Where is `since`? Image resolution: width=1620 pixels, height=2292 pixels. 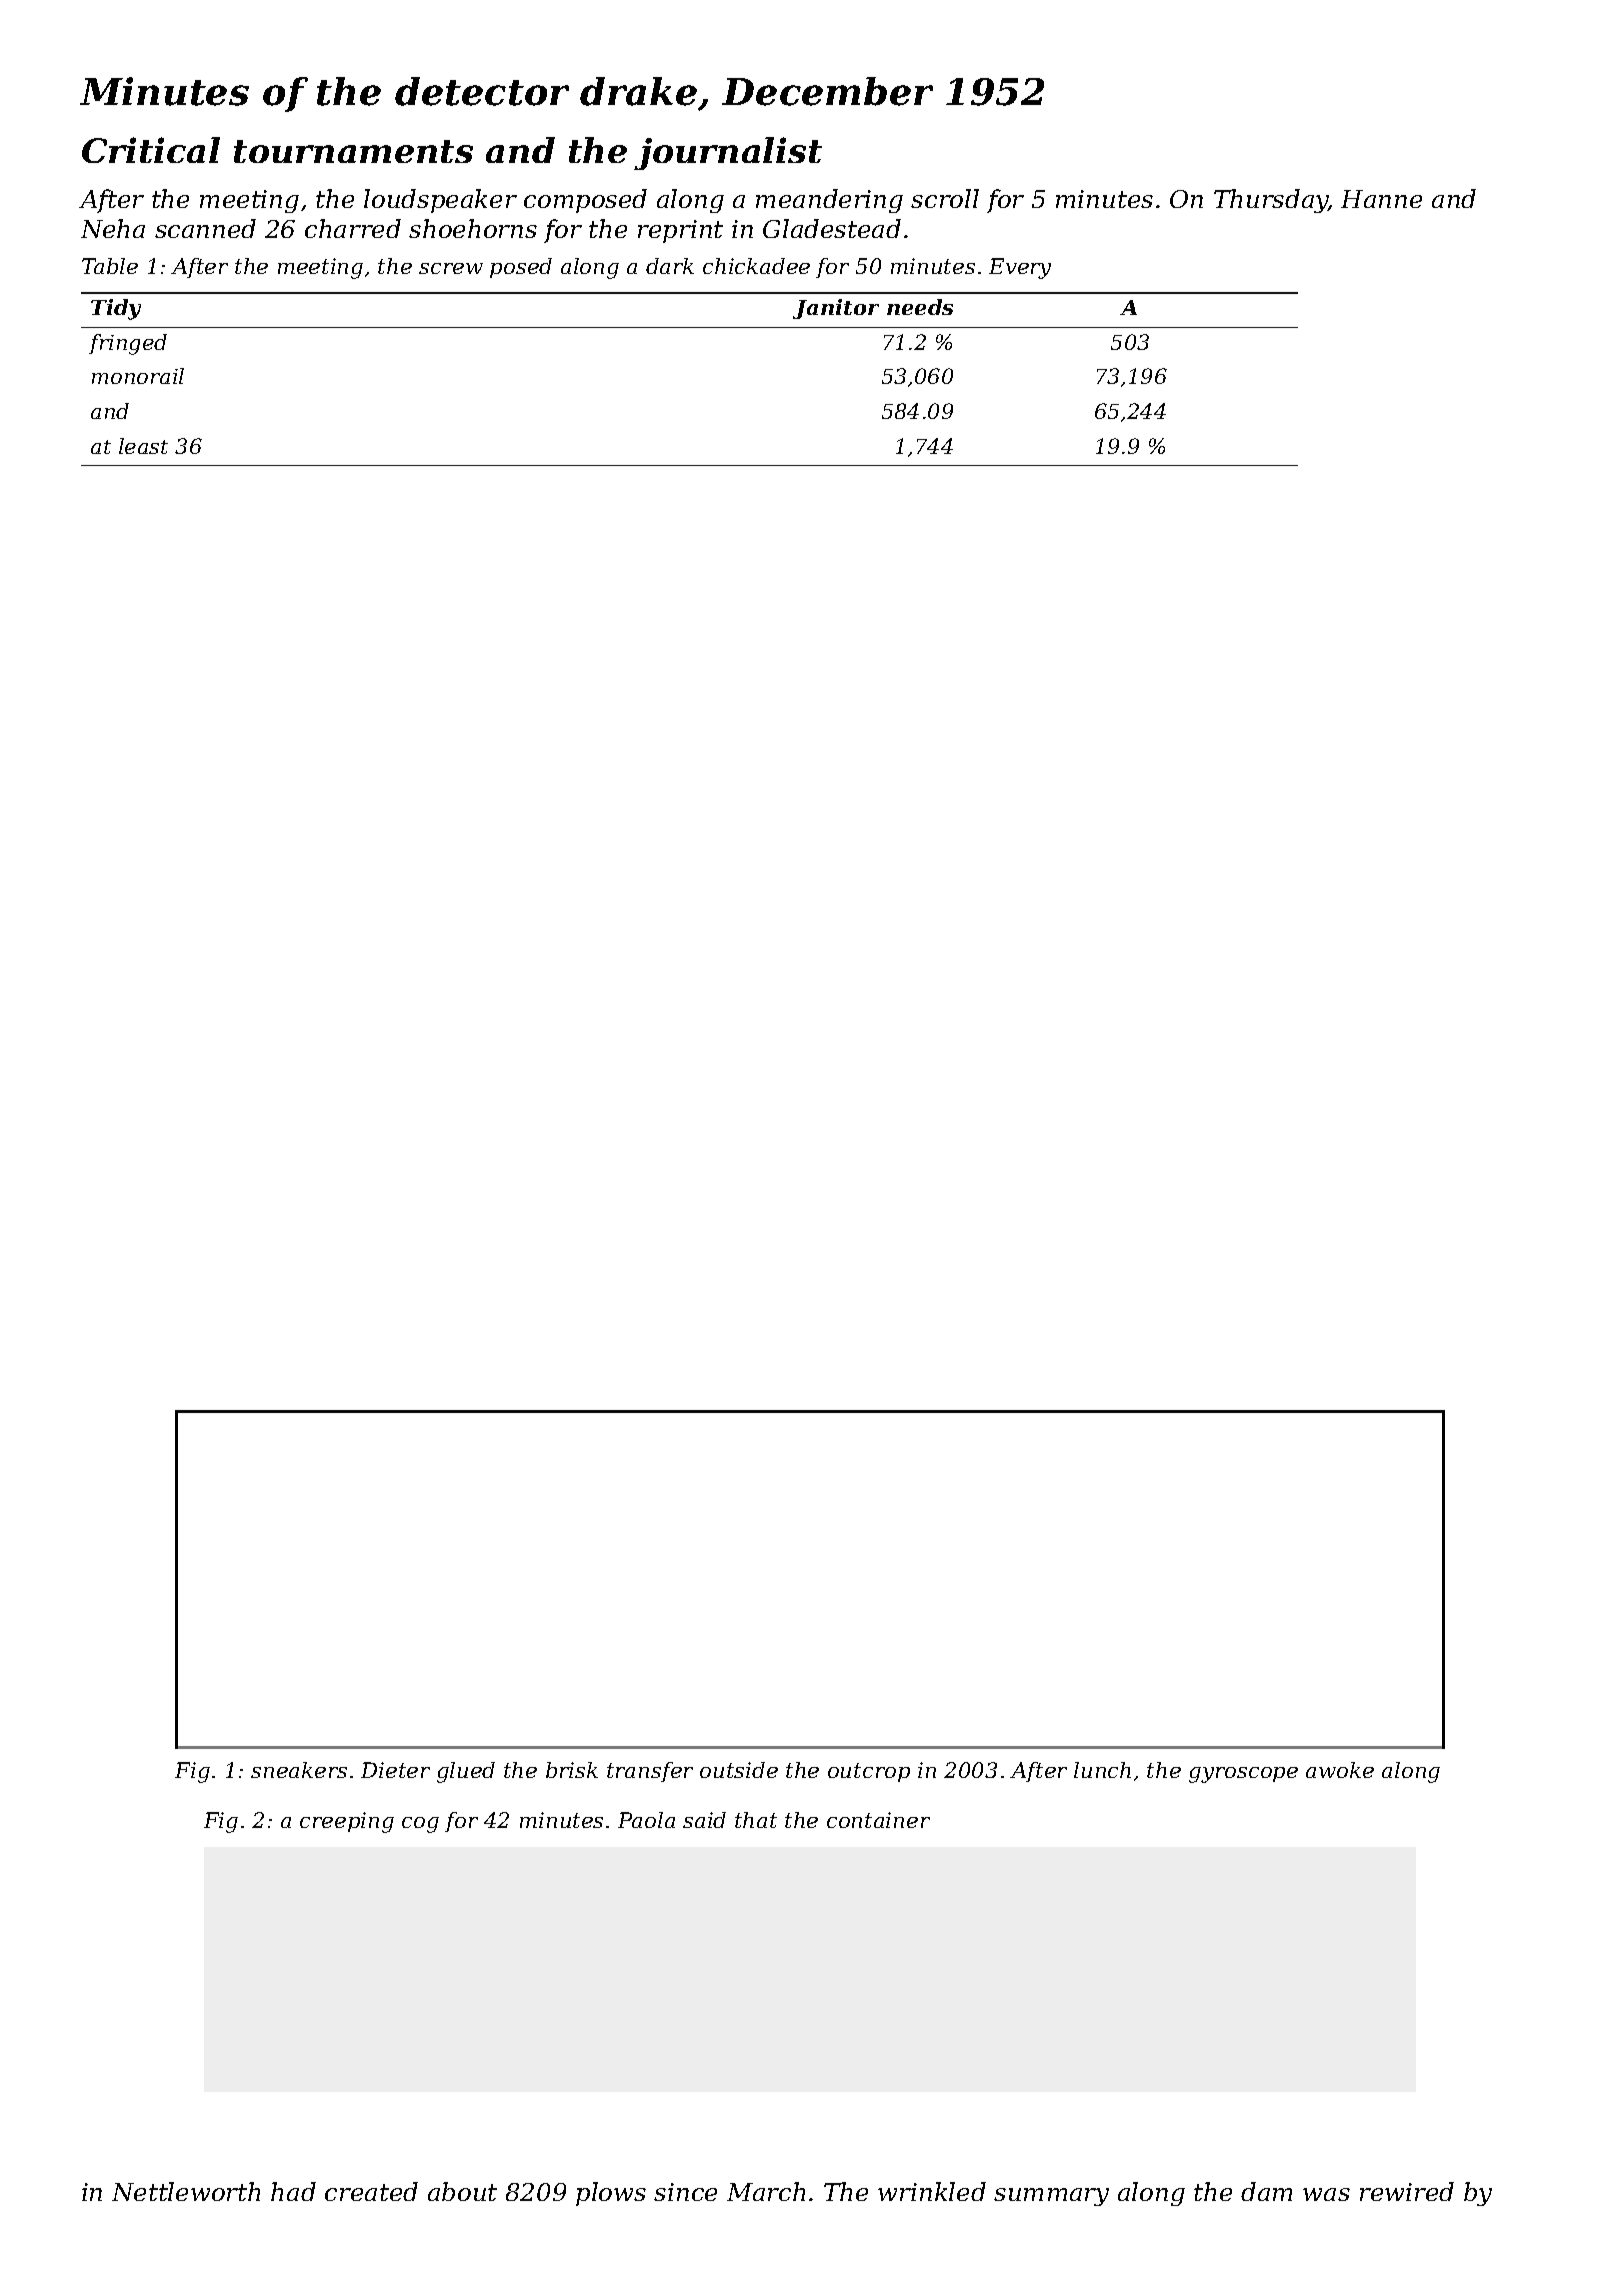
since is located at coordinates (685, 2192).
